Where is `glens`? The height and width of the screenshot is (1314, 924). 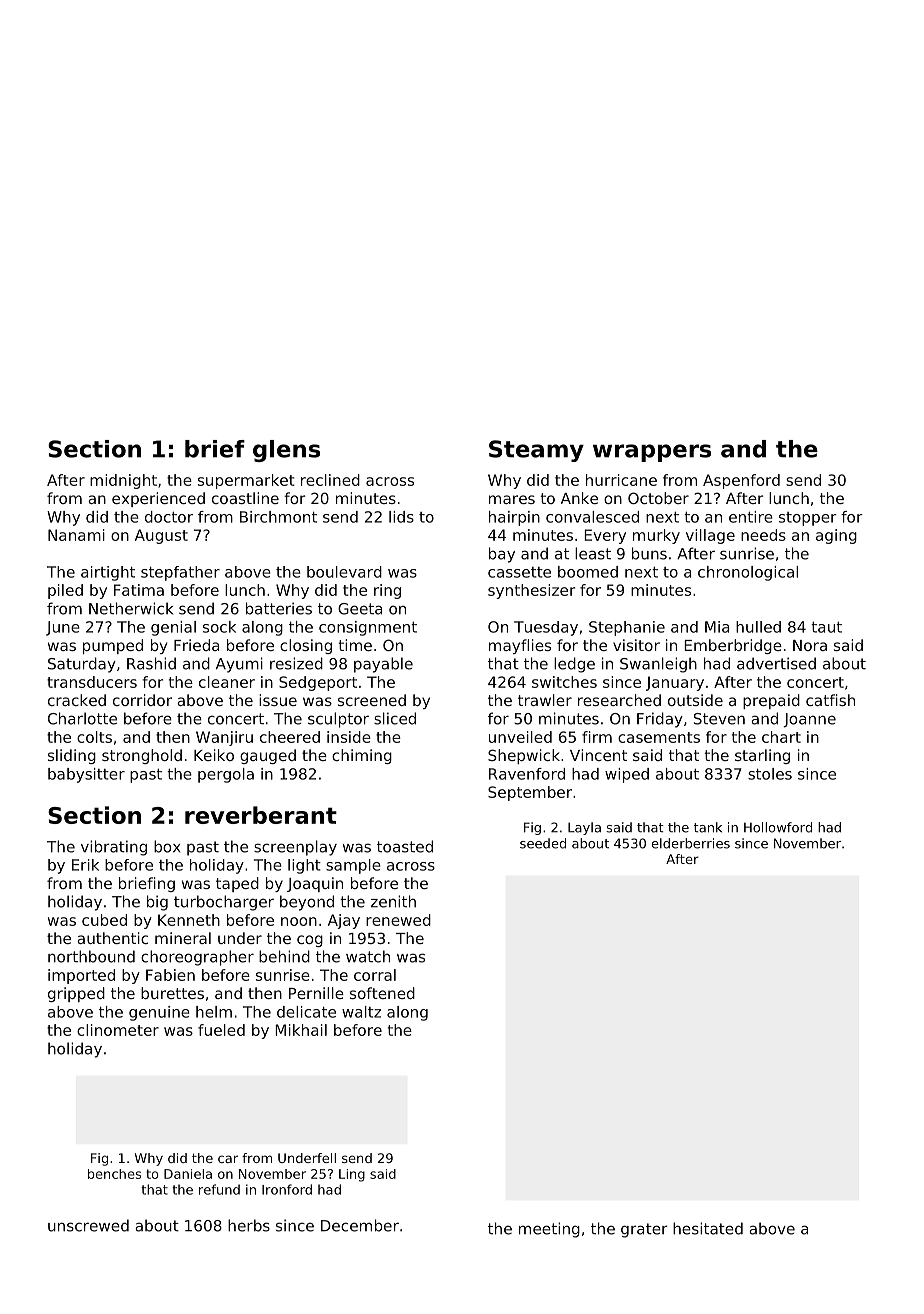
glens is located at coordinates (286, 451).
